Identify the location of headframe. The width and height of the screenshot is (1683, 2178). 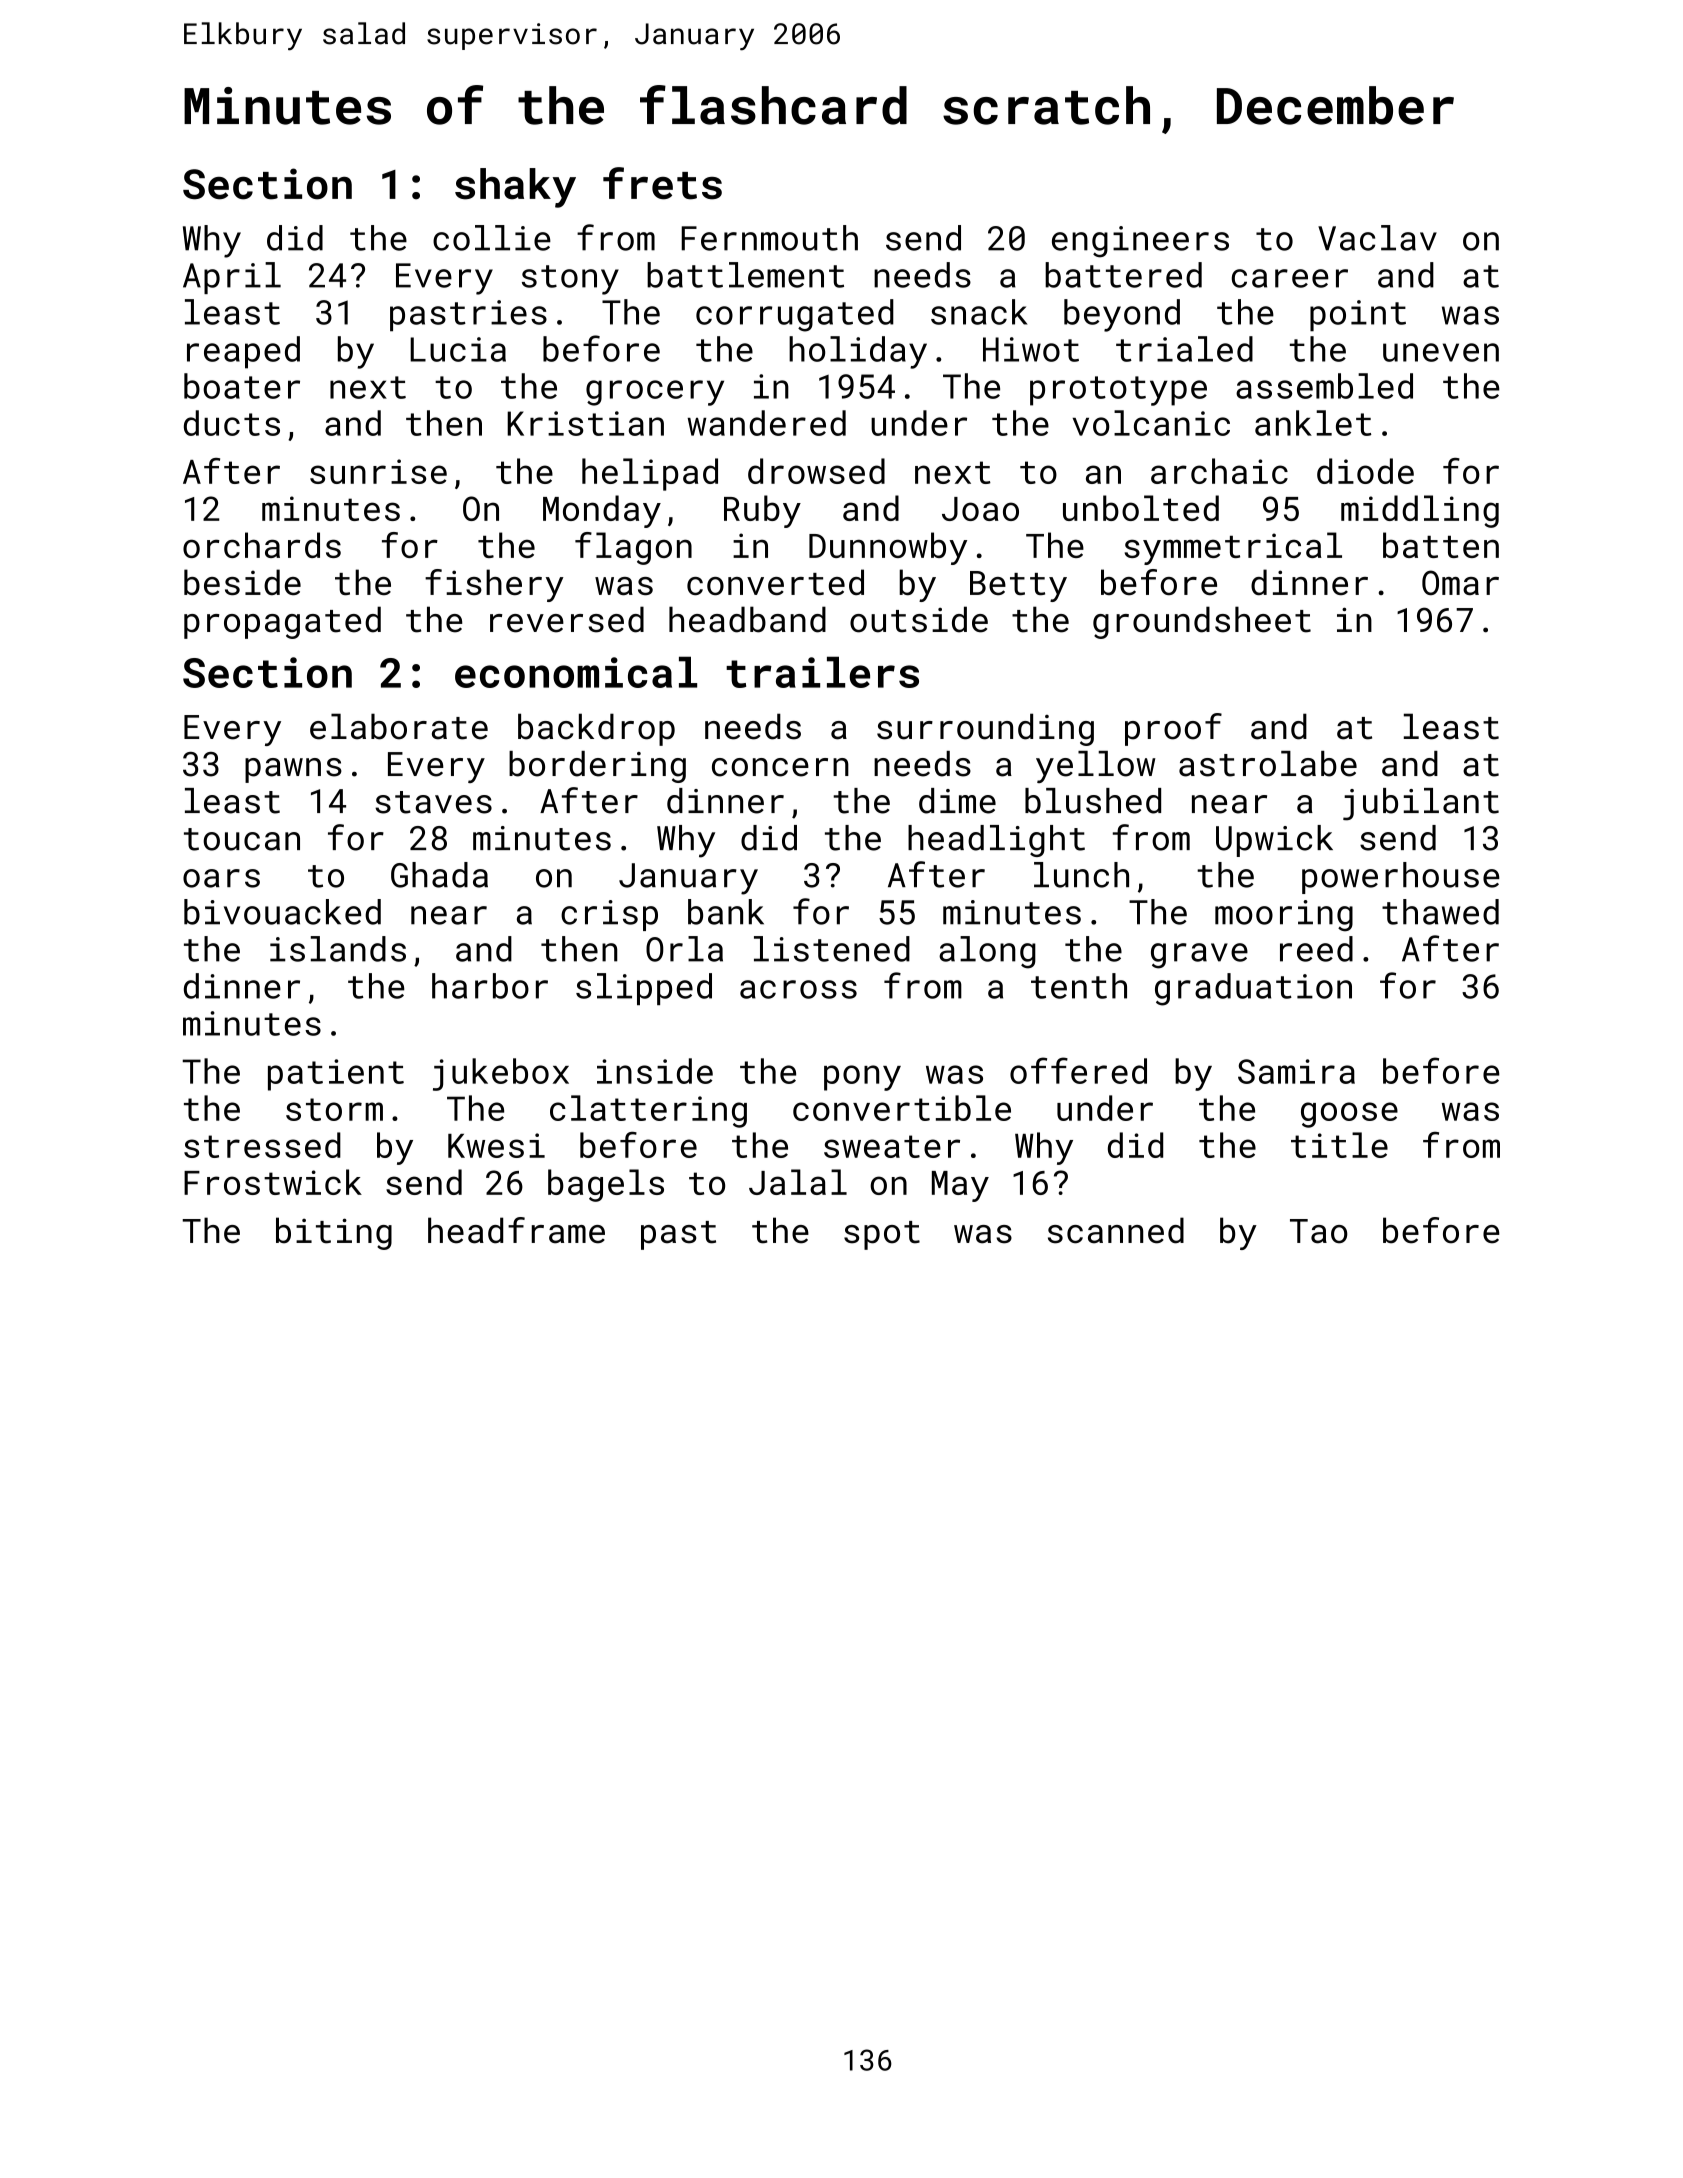
(516, 1230).
